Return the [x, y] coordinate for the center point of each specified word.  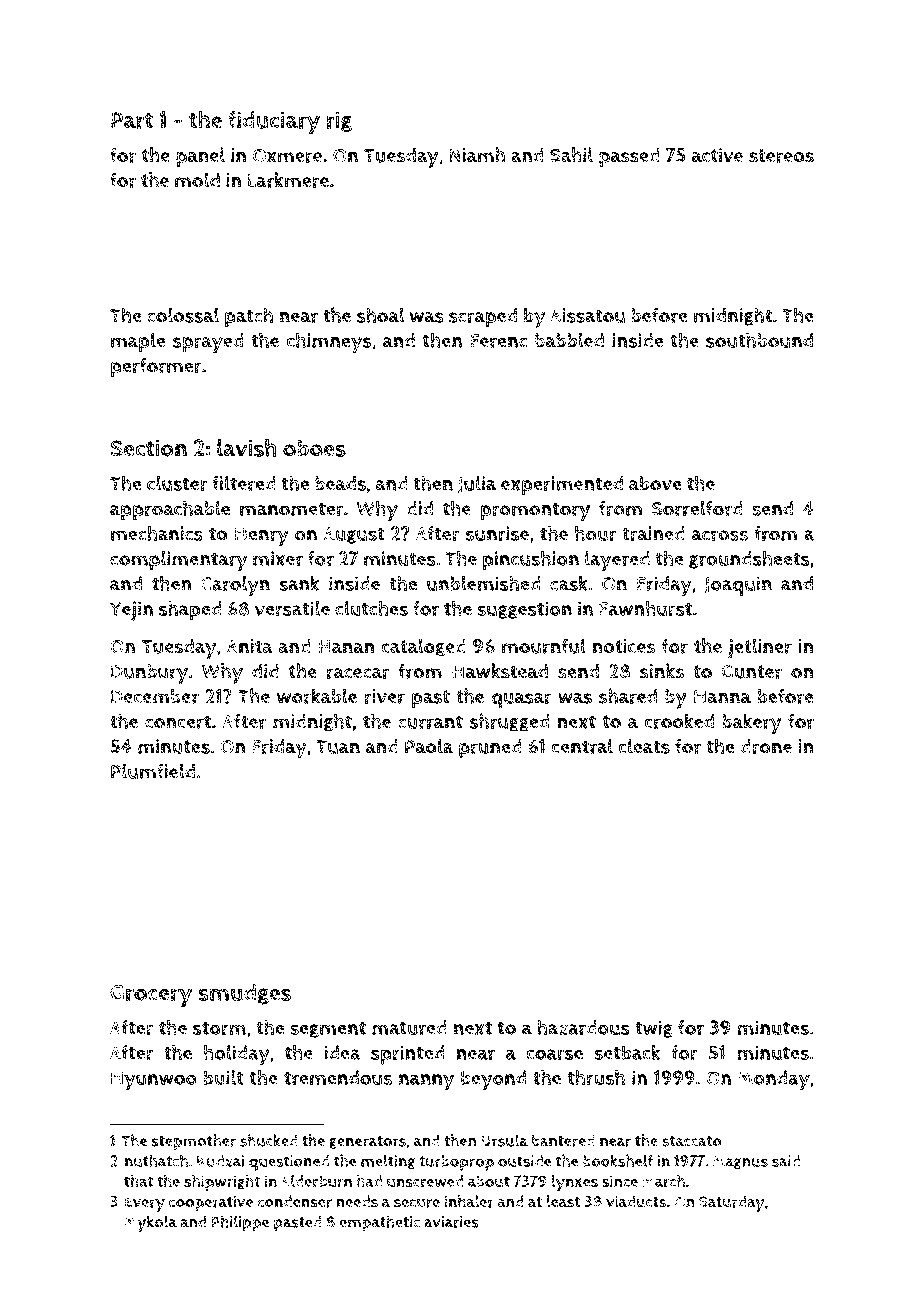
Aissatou [587, 315]
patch [249, 317]
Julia [477, 484]
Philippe [240, 1223]
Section [148, 448]
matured [409, 1028]
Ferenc [498, 341]
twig [654, 1029]
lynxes [574, 1183]
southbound [759, 340]
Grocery [151, 996]
